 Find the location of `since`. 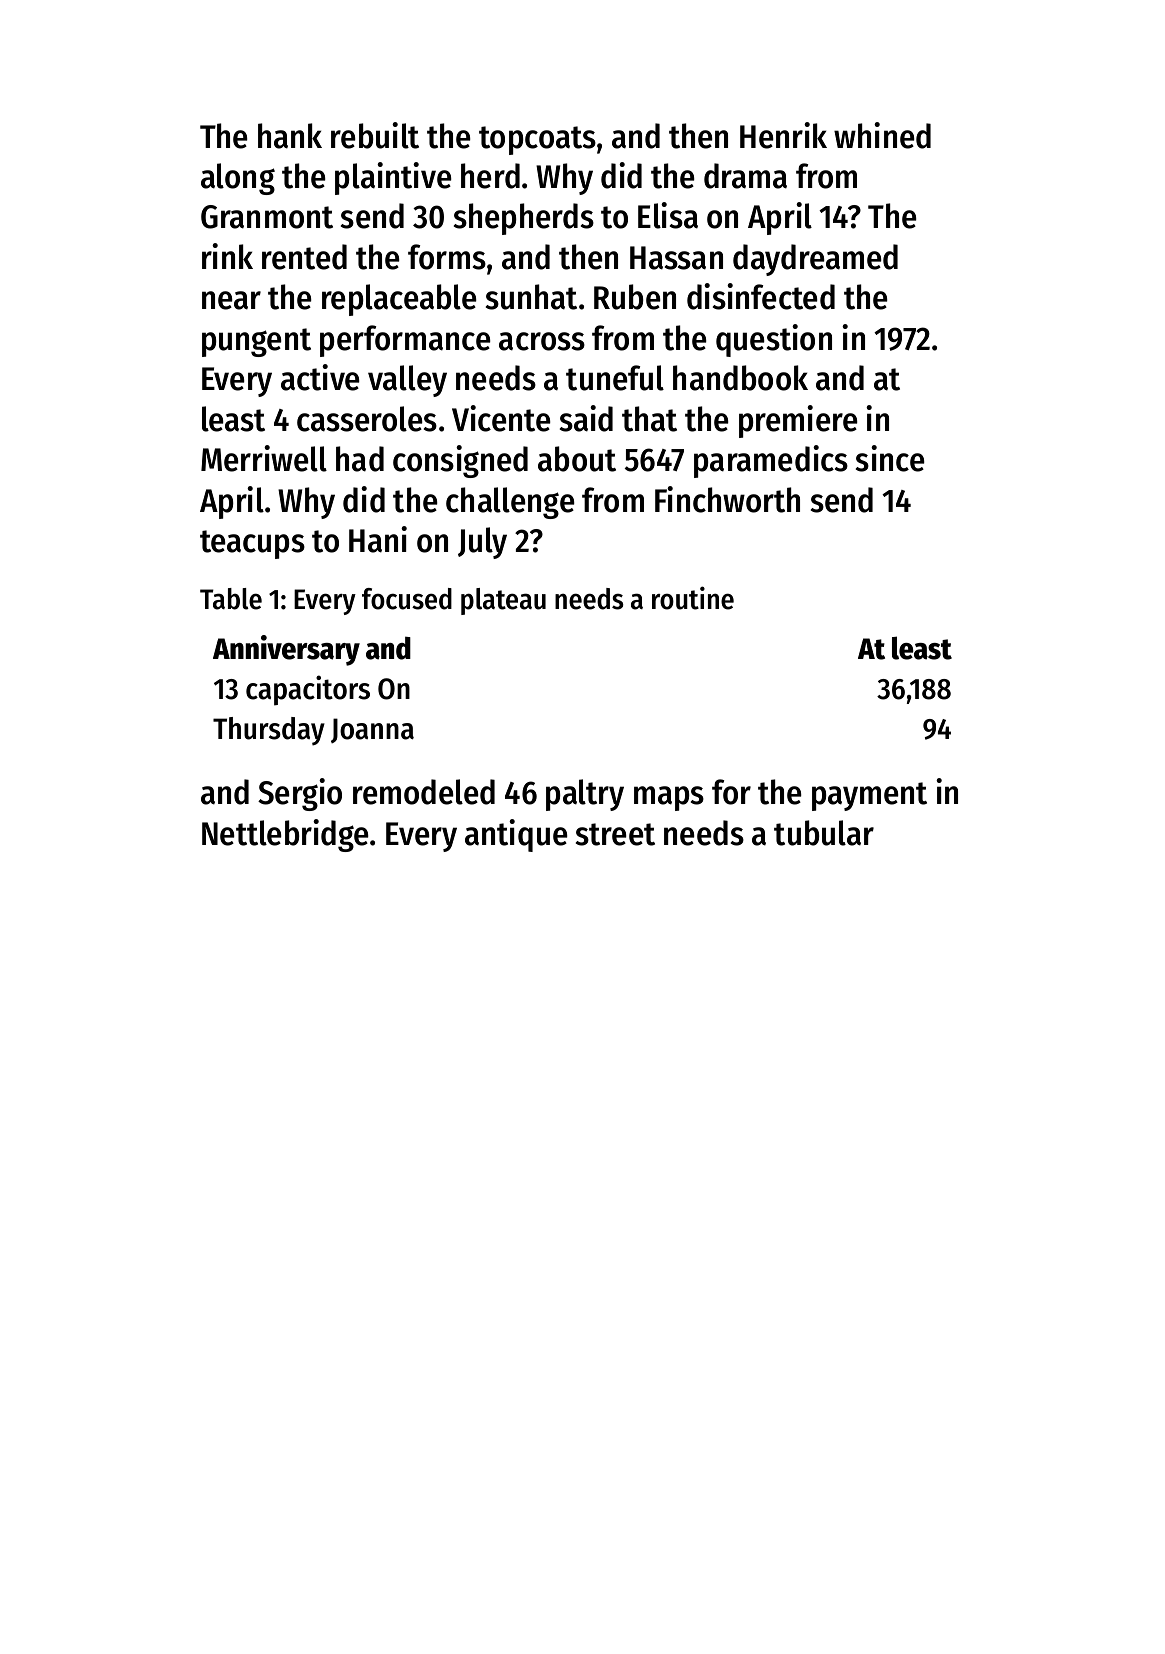

since is located at coordinates (890, 458).
